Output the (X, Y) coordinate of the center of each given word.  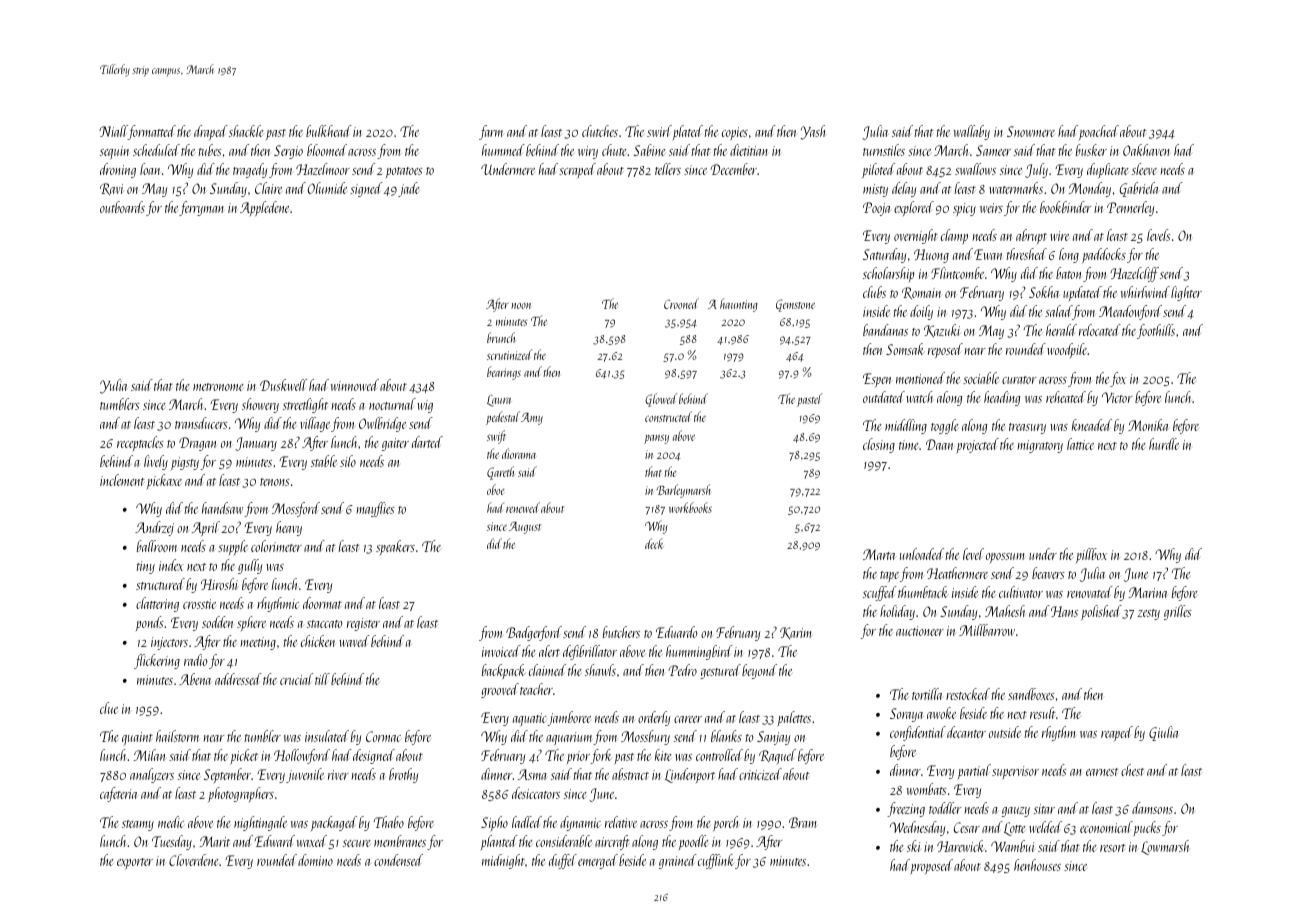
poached (1099, 132)
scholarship (888, 274)
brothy (403, 775)
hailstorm (177, 736)
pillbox (1091, 555)
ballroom (157, 546)
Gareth (500, 473)
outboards (122, 207)
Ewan (988, 254)
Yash (812, 132)
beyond (759, 671)
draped (211, 132)
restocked (968, 694)
